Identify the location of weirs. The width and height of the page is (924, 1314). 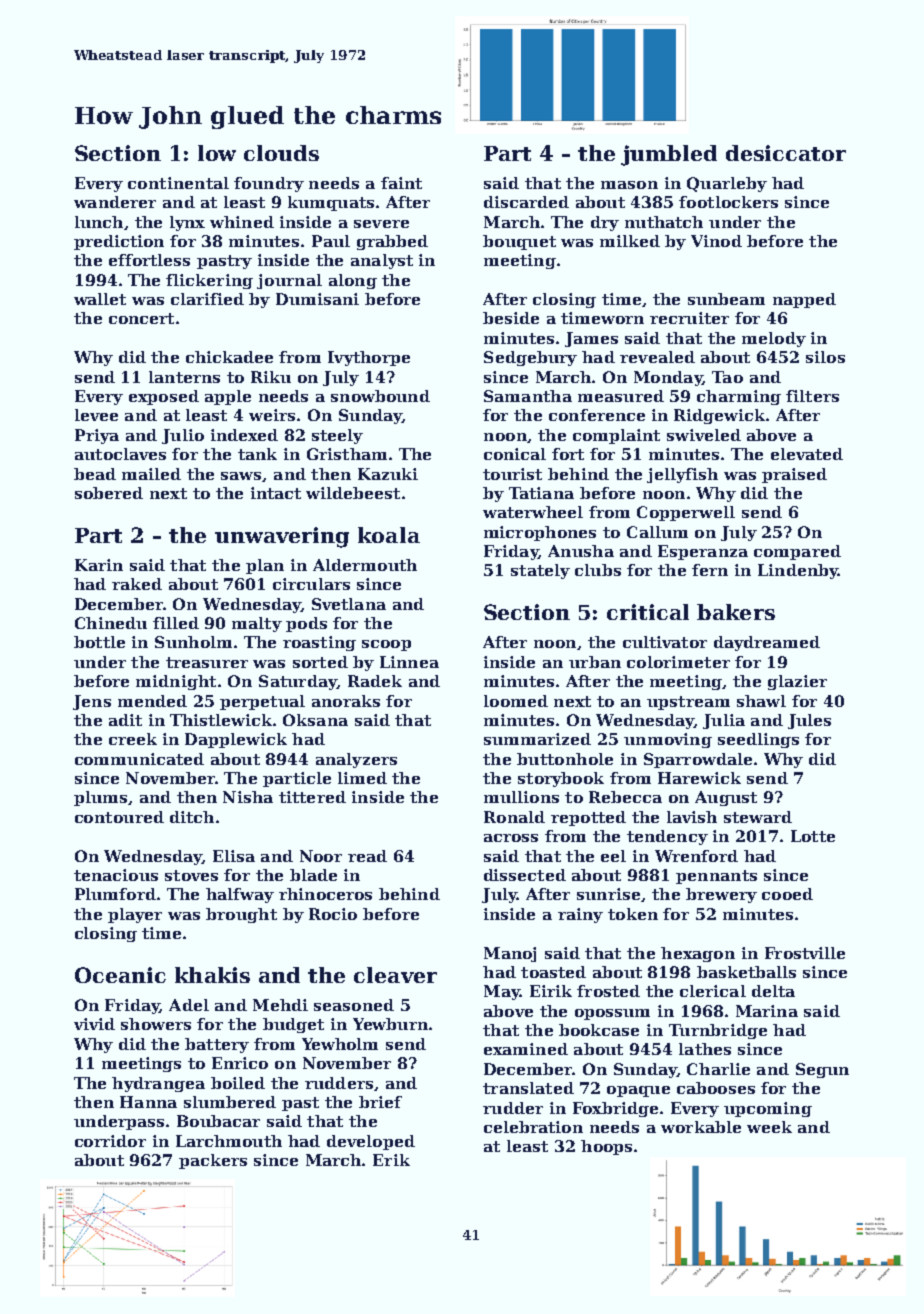
(272, 415).
